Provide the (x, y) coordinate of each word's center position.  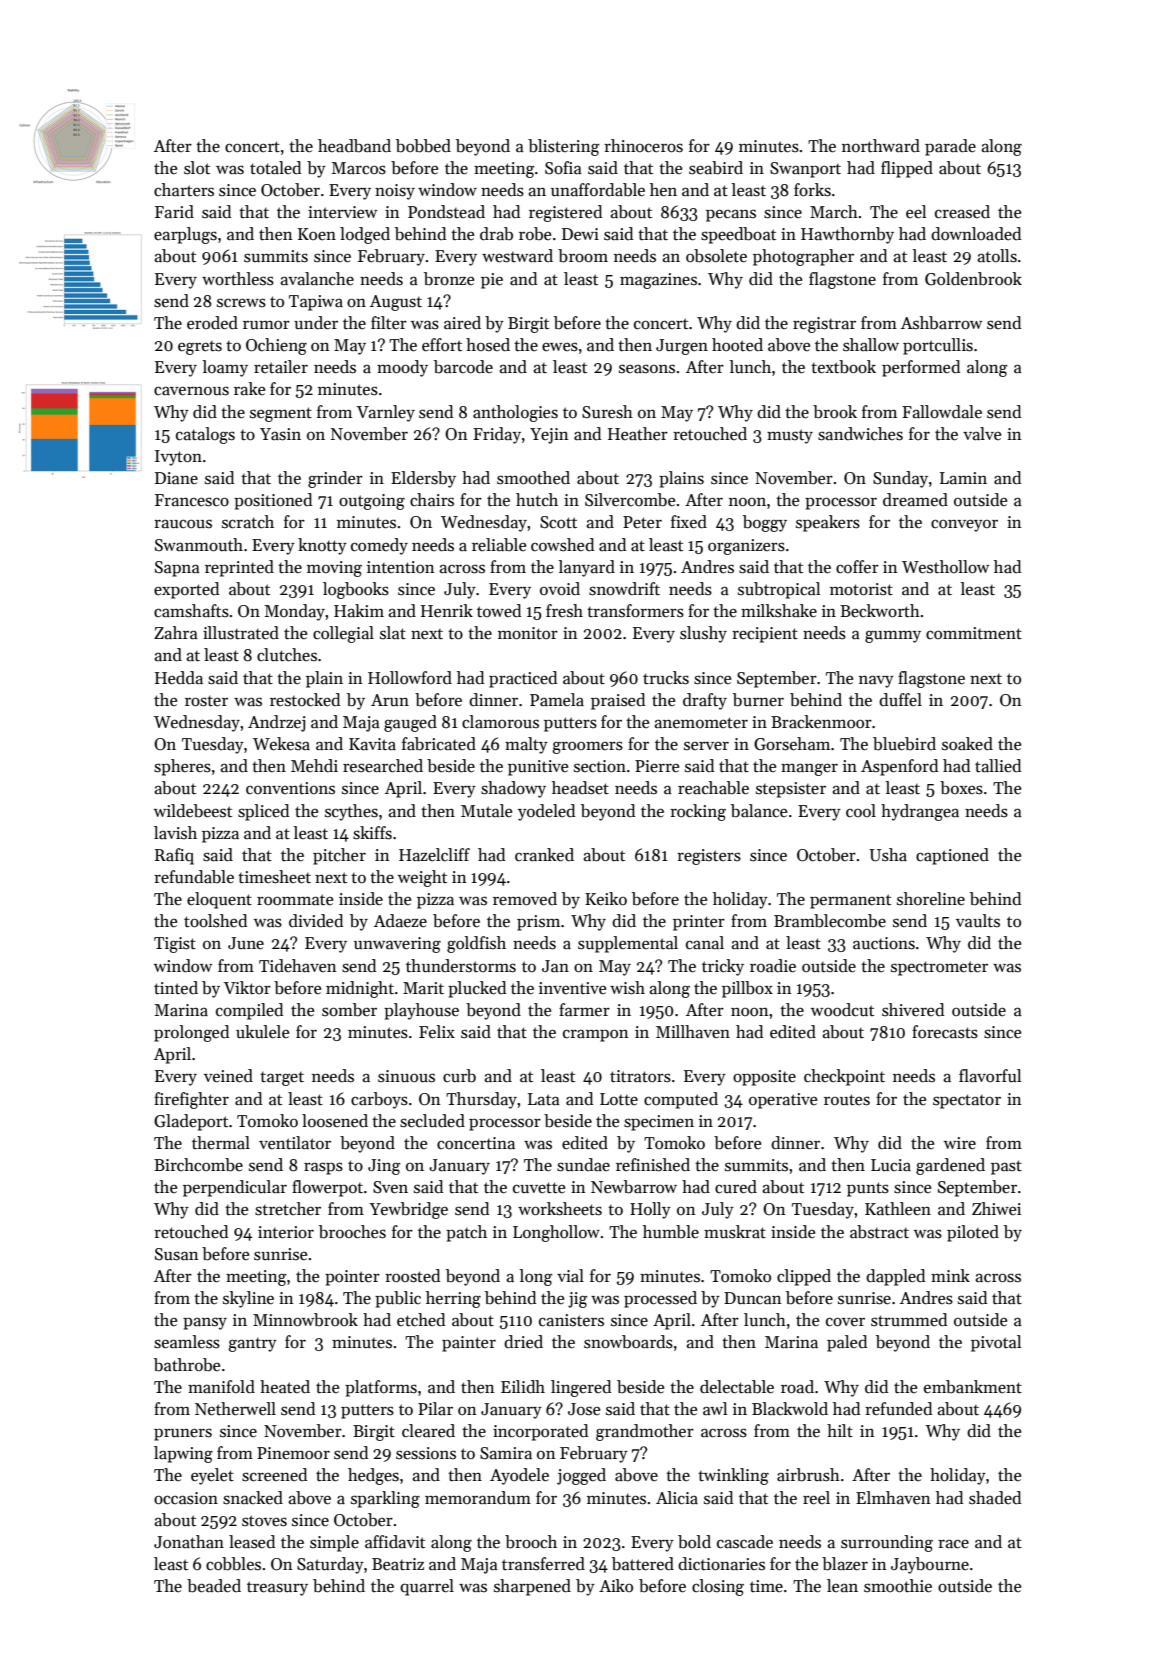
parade (950, 147)
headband (354, 146)
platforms (381, 1388)
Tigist (175, 945)
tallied (998, 766)
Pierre (657, 766)
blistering (564, 147)
